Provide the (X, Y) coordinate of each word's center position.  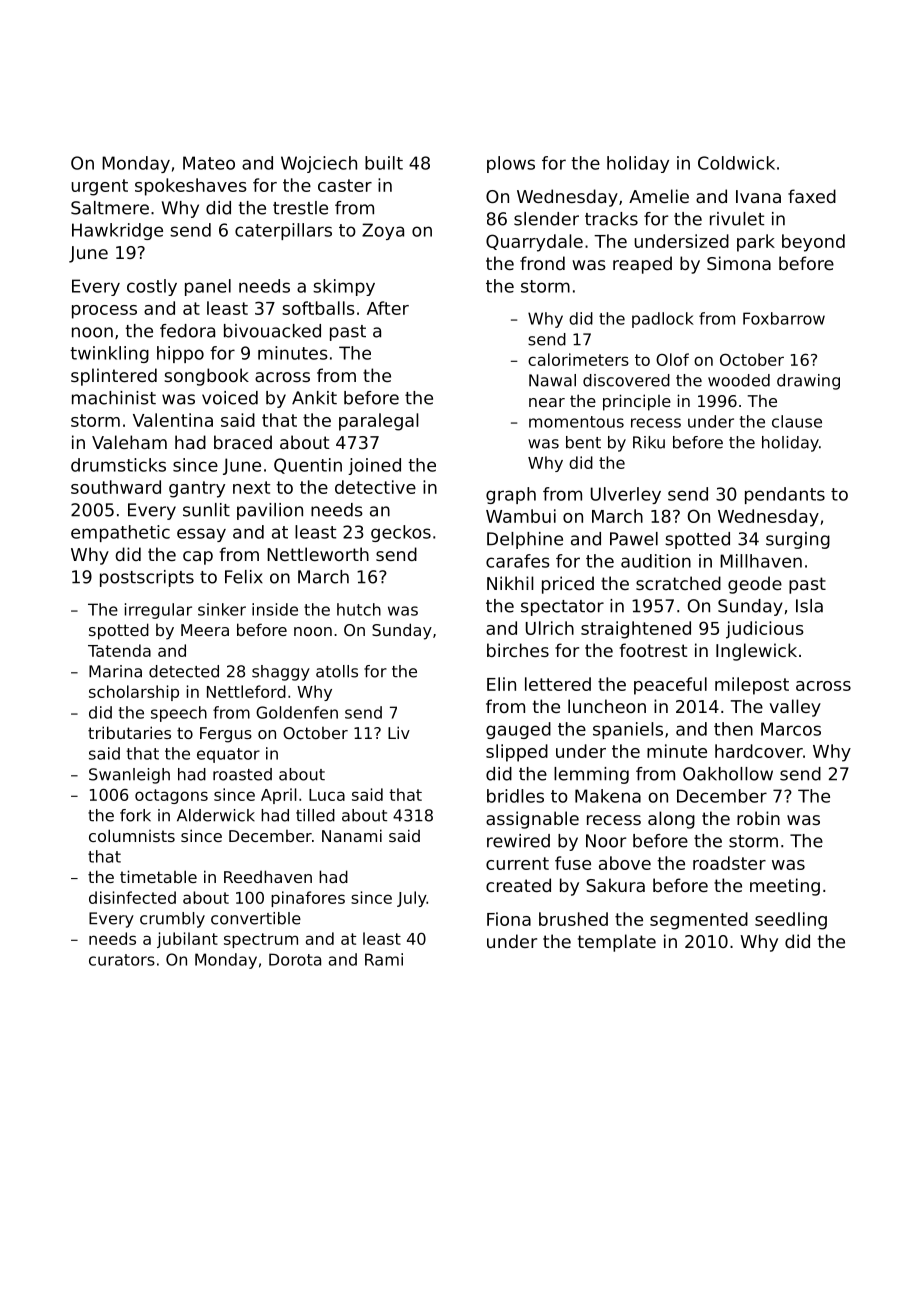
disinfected (132, 897)
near (547, 402)
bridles (515, 796)
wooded (739, 380)
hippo (180, 354)
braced (243, 442)
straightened (636, 630)
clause (797, 421)
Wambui (521, 516)
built (384, 163)
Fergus (226, 735)
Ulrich (550, 628)
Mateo (209, 163)
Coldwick (736, 163)
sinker (222, 609)
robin (758, 818)
